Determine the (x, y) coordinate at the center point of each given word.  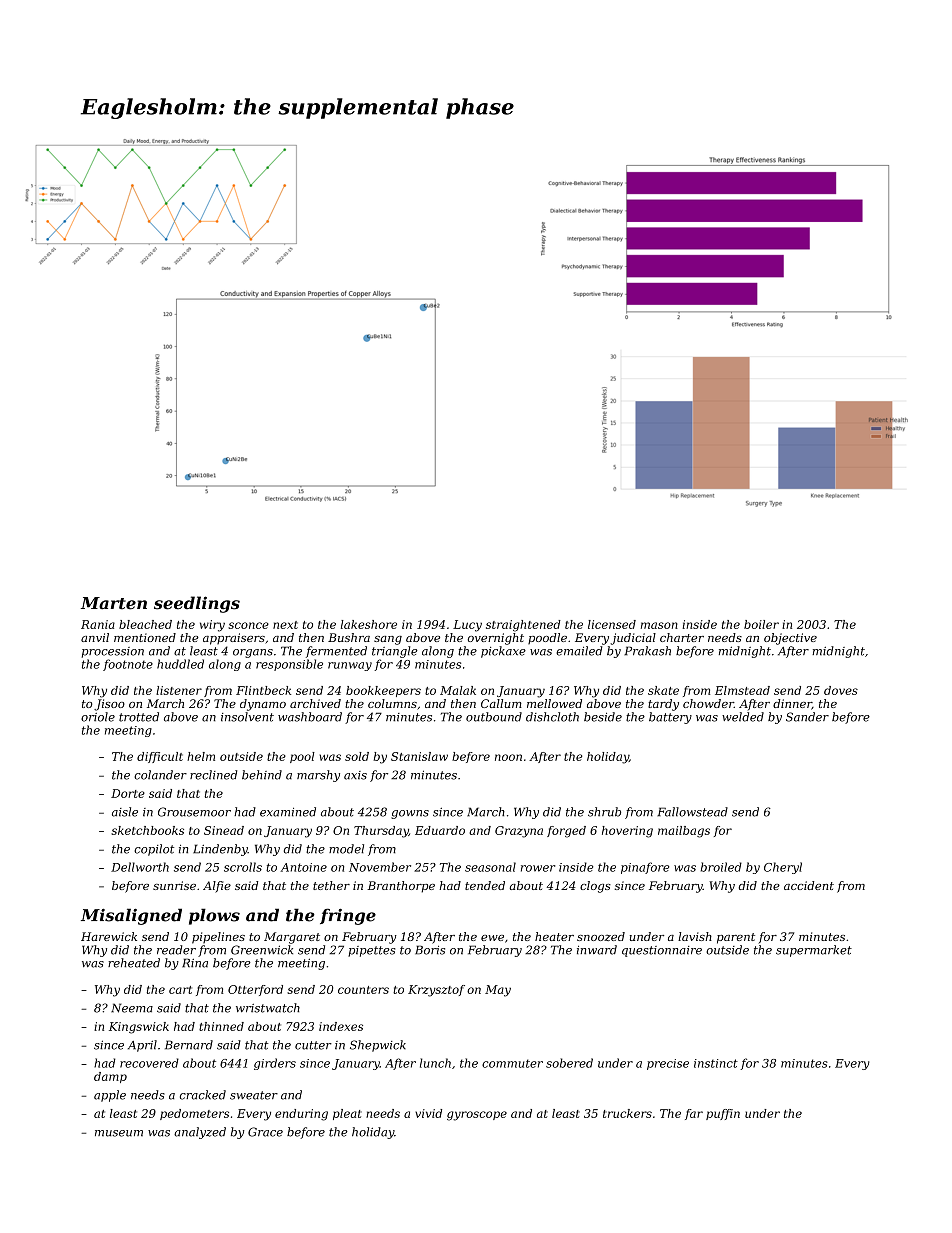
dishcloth (552, 717)
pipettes (371, 951)
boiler (761, 624)
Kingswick (139, 1028)
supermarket (814, 951)
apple (110, 1096)
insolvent (247, 717)
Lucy (467, 626)
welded (743, 717)
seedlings (197, 604)
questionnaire (662, 951)
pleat (347, 1114)
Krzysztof (436, 991)
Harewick (109, 936)
